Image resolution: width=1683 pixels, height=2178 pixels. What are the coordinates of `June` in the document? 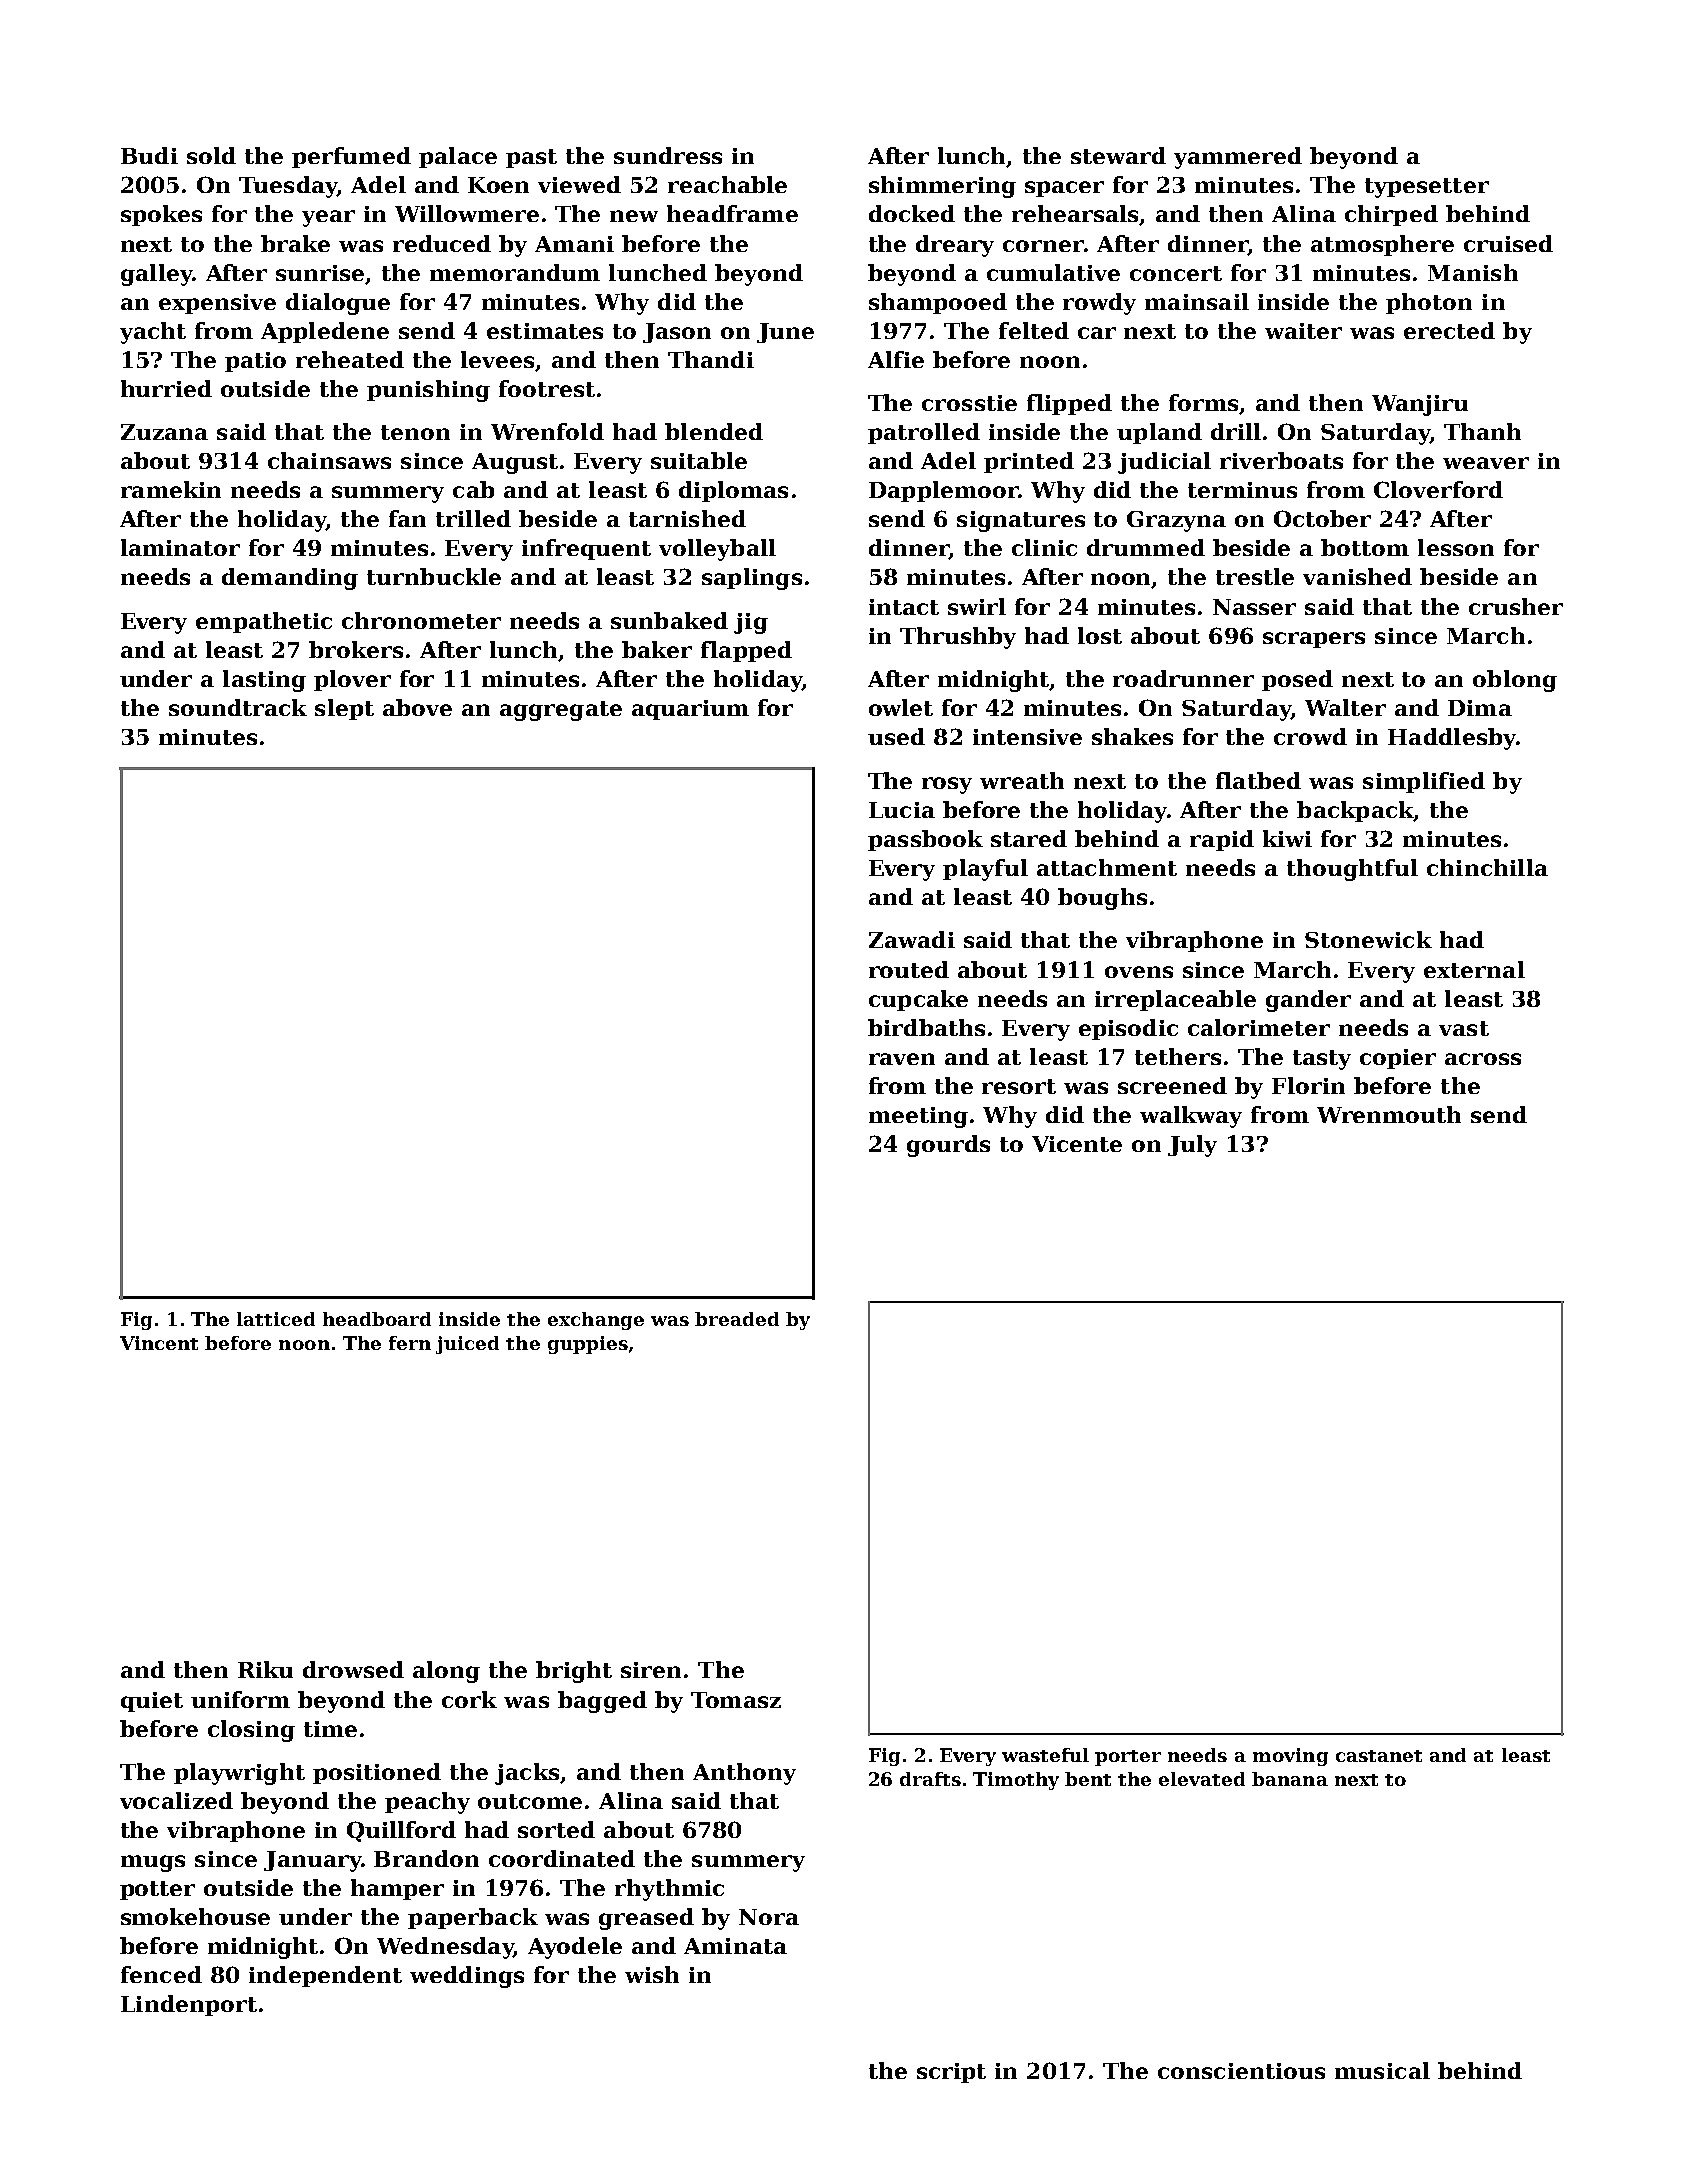 It's located at (785, 333).
